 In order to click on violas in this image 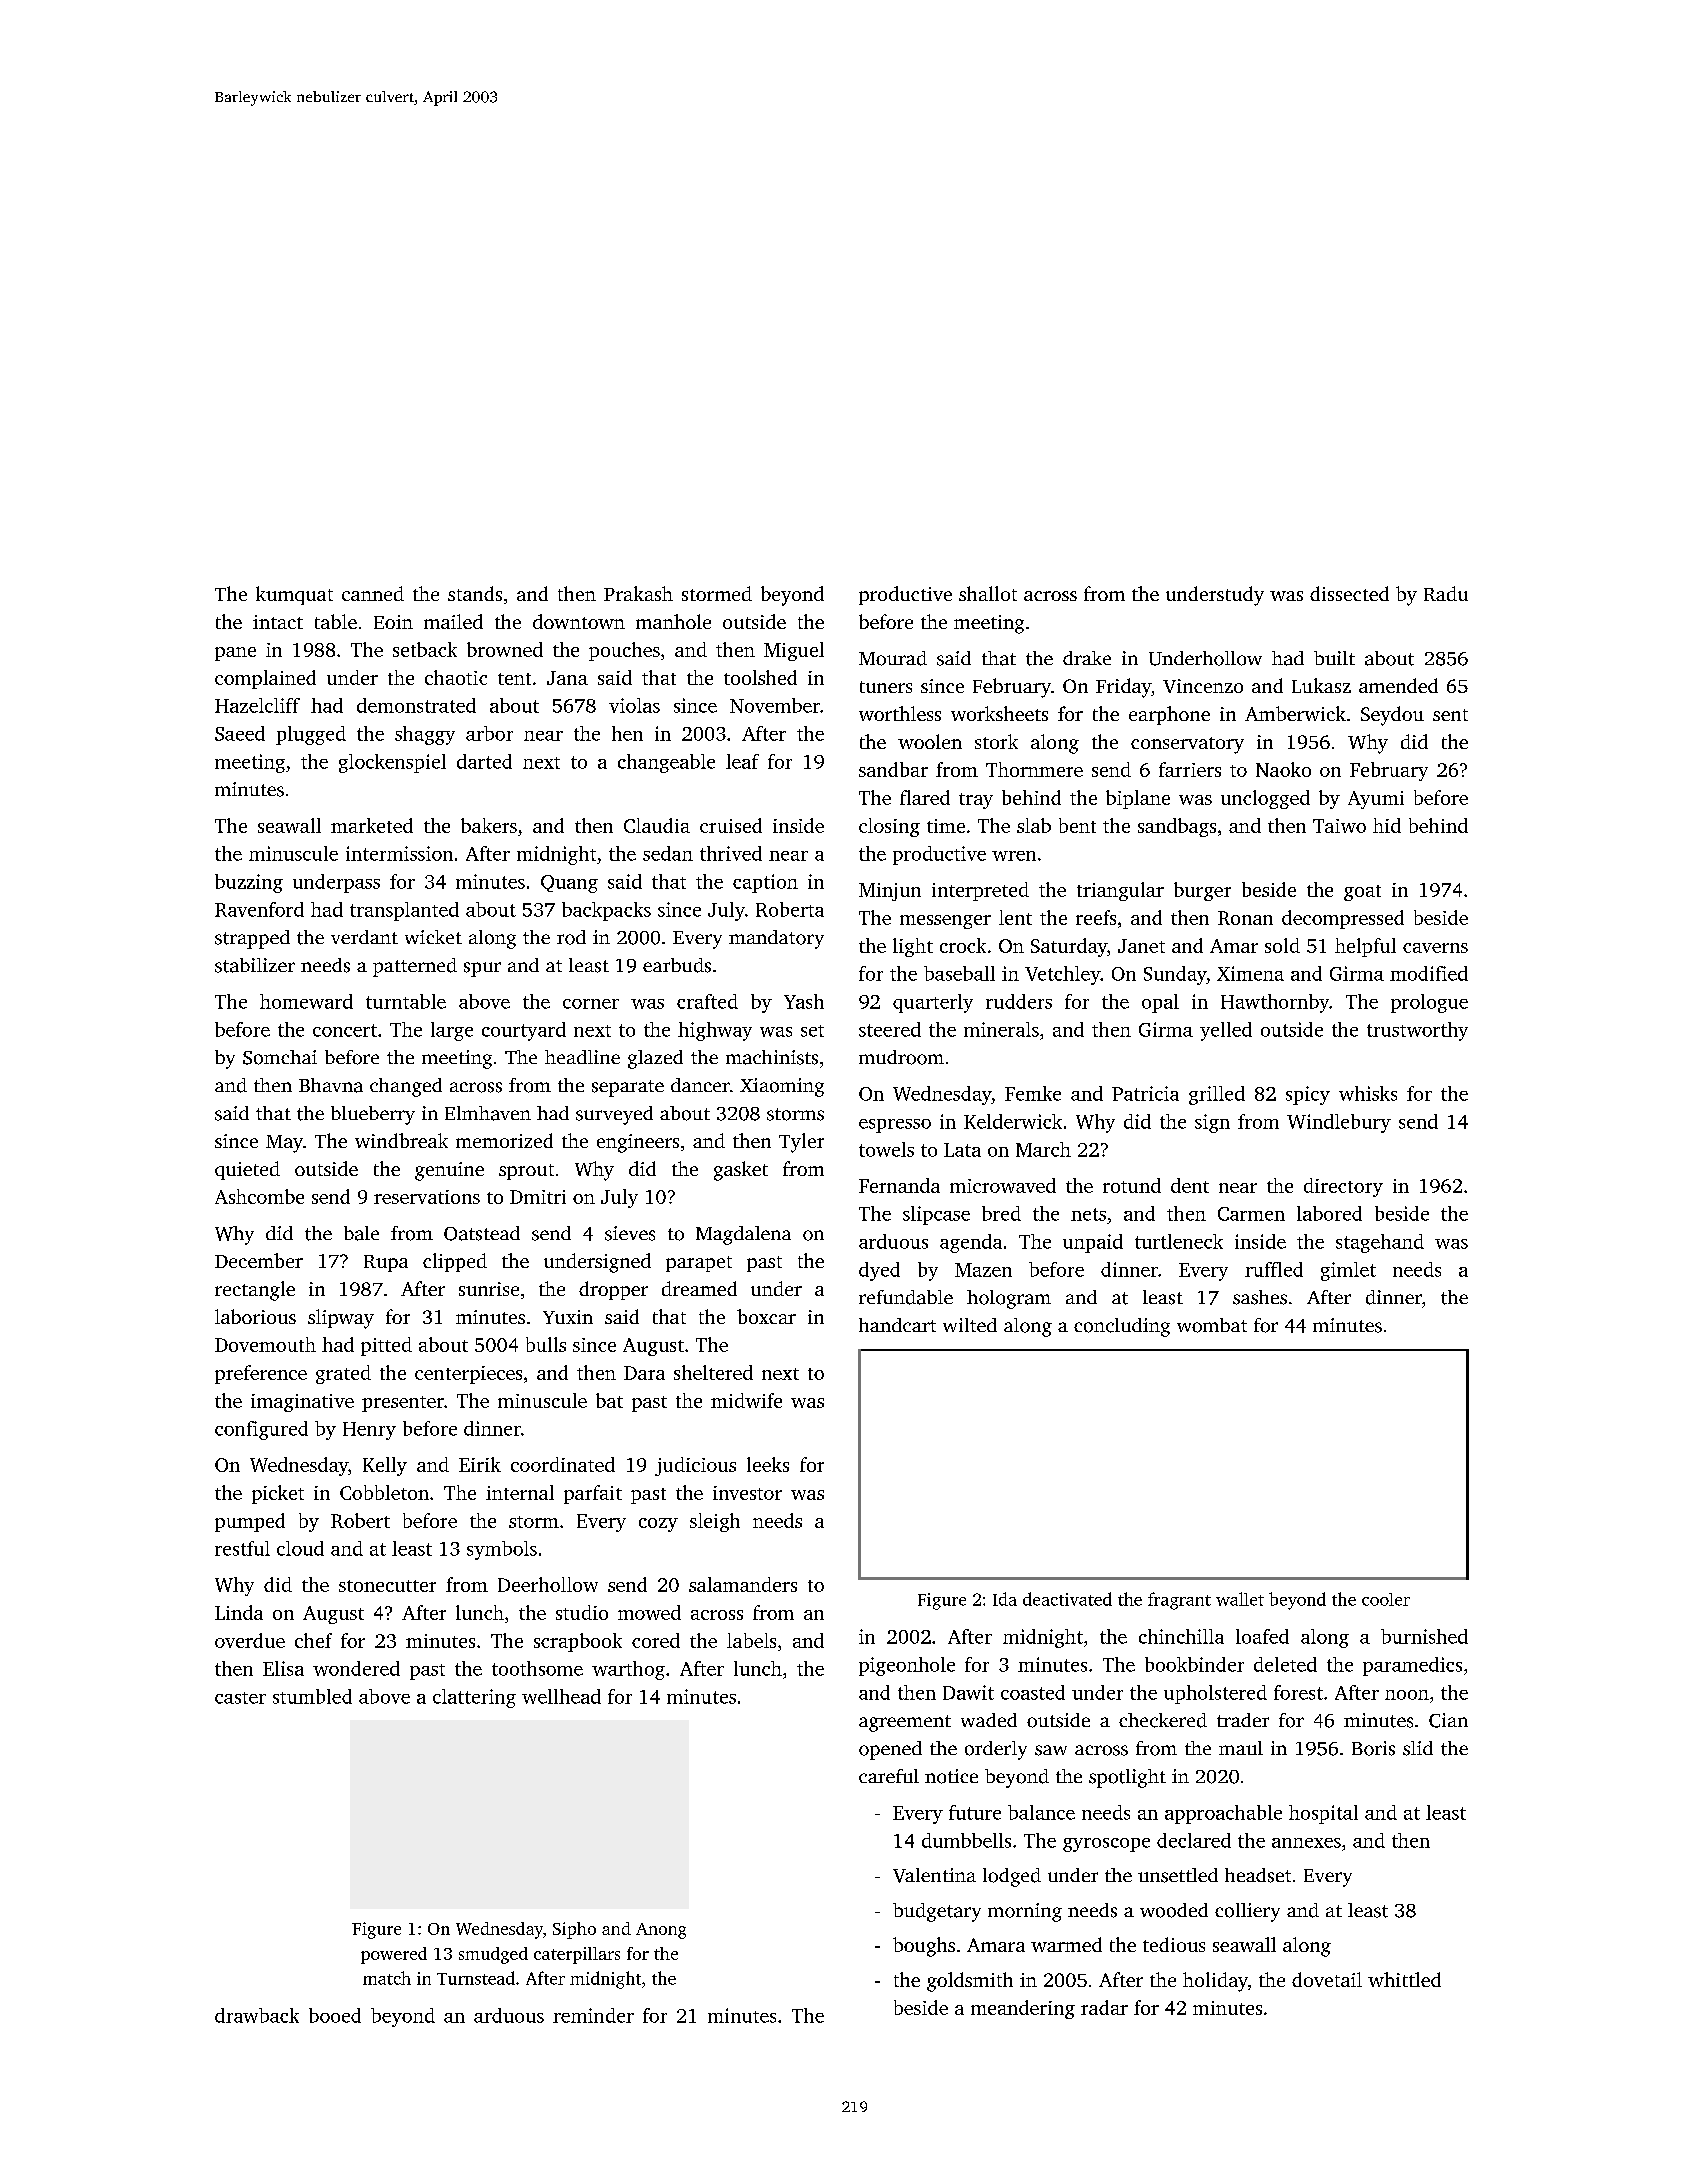, I will do `click(634, 705)`.
